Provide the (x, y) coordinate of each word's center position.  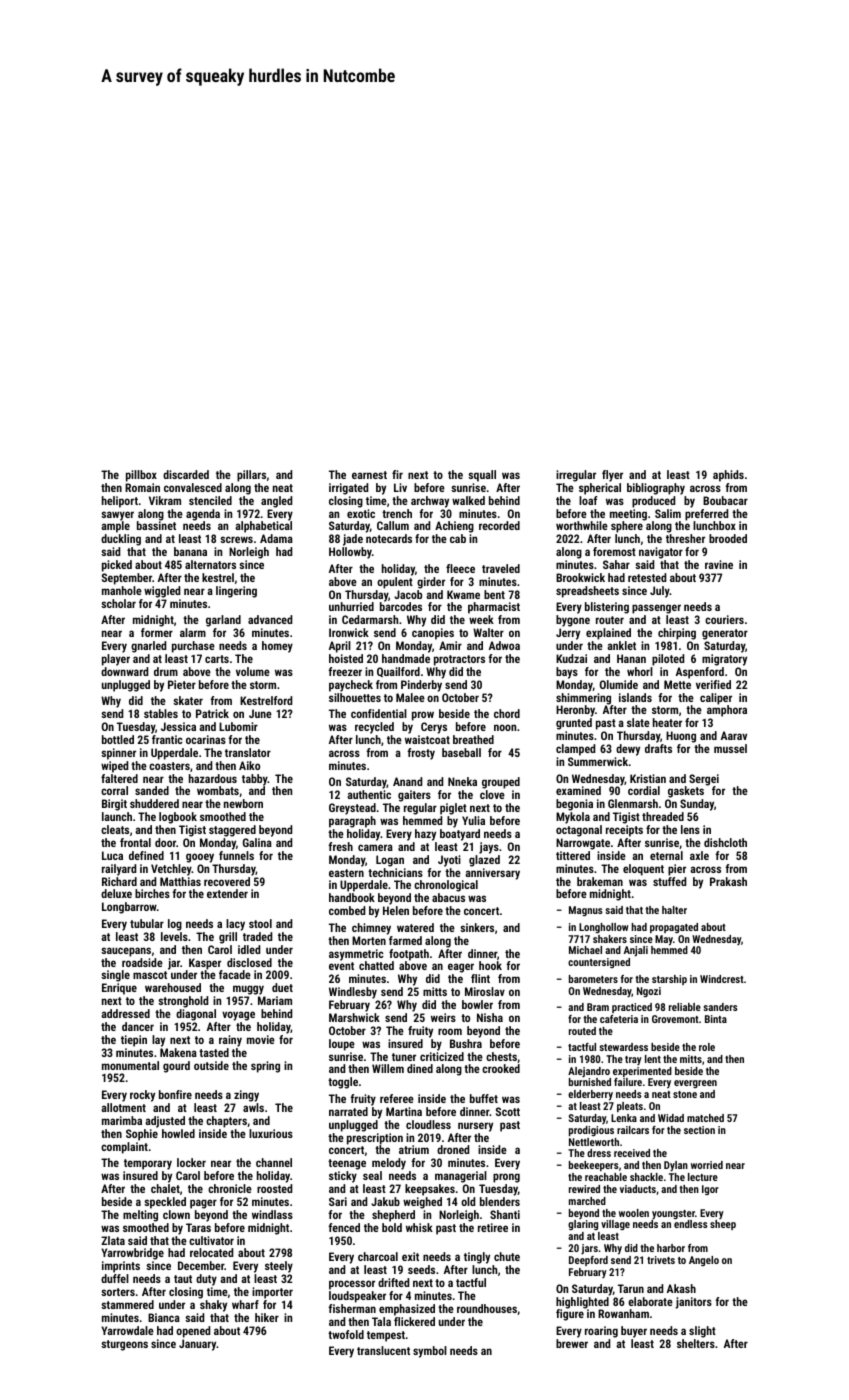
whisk (419, 1227)
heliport (120, 502)
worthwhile (582, 525)
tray (633, 1060)
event (341, 966)
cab (458, 538)
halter (674, 910)
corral (114, 790)
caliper (716, 699)
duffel (115, 1278)
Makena (178, 1052)
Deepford (588, 1261)
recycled (374, 728)
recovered (227, 881)
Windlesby (353, 993)
